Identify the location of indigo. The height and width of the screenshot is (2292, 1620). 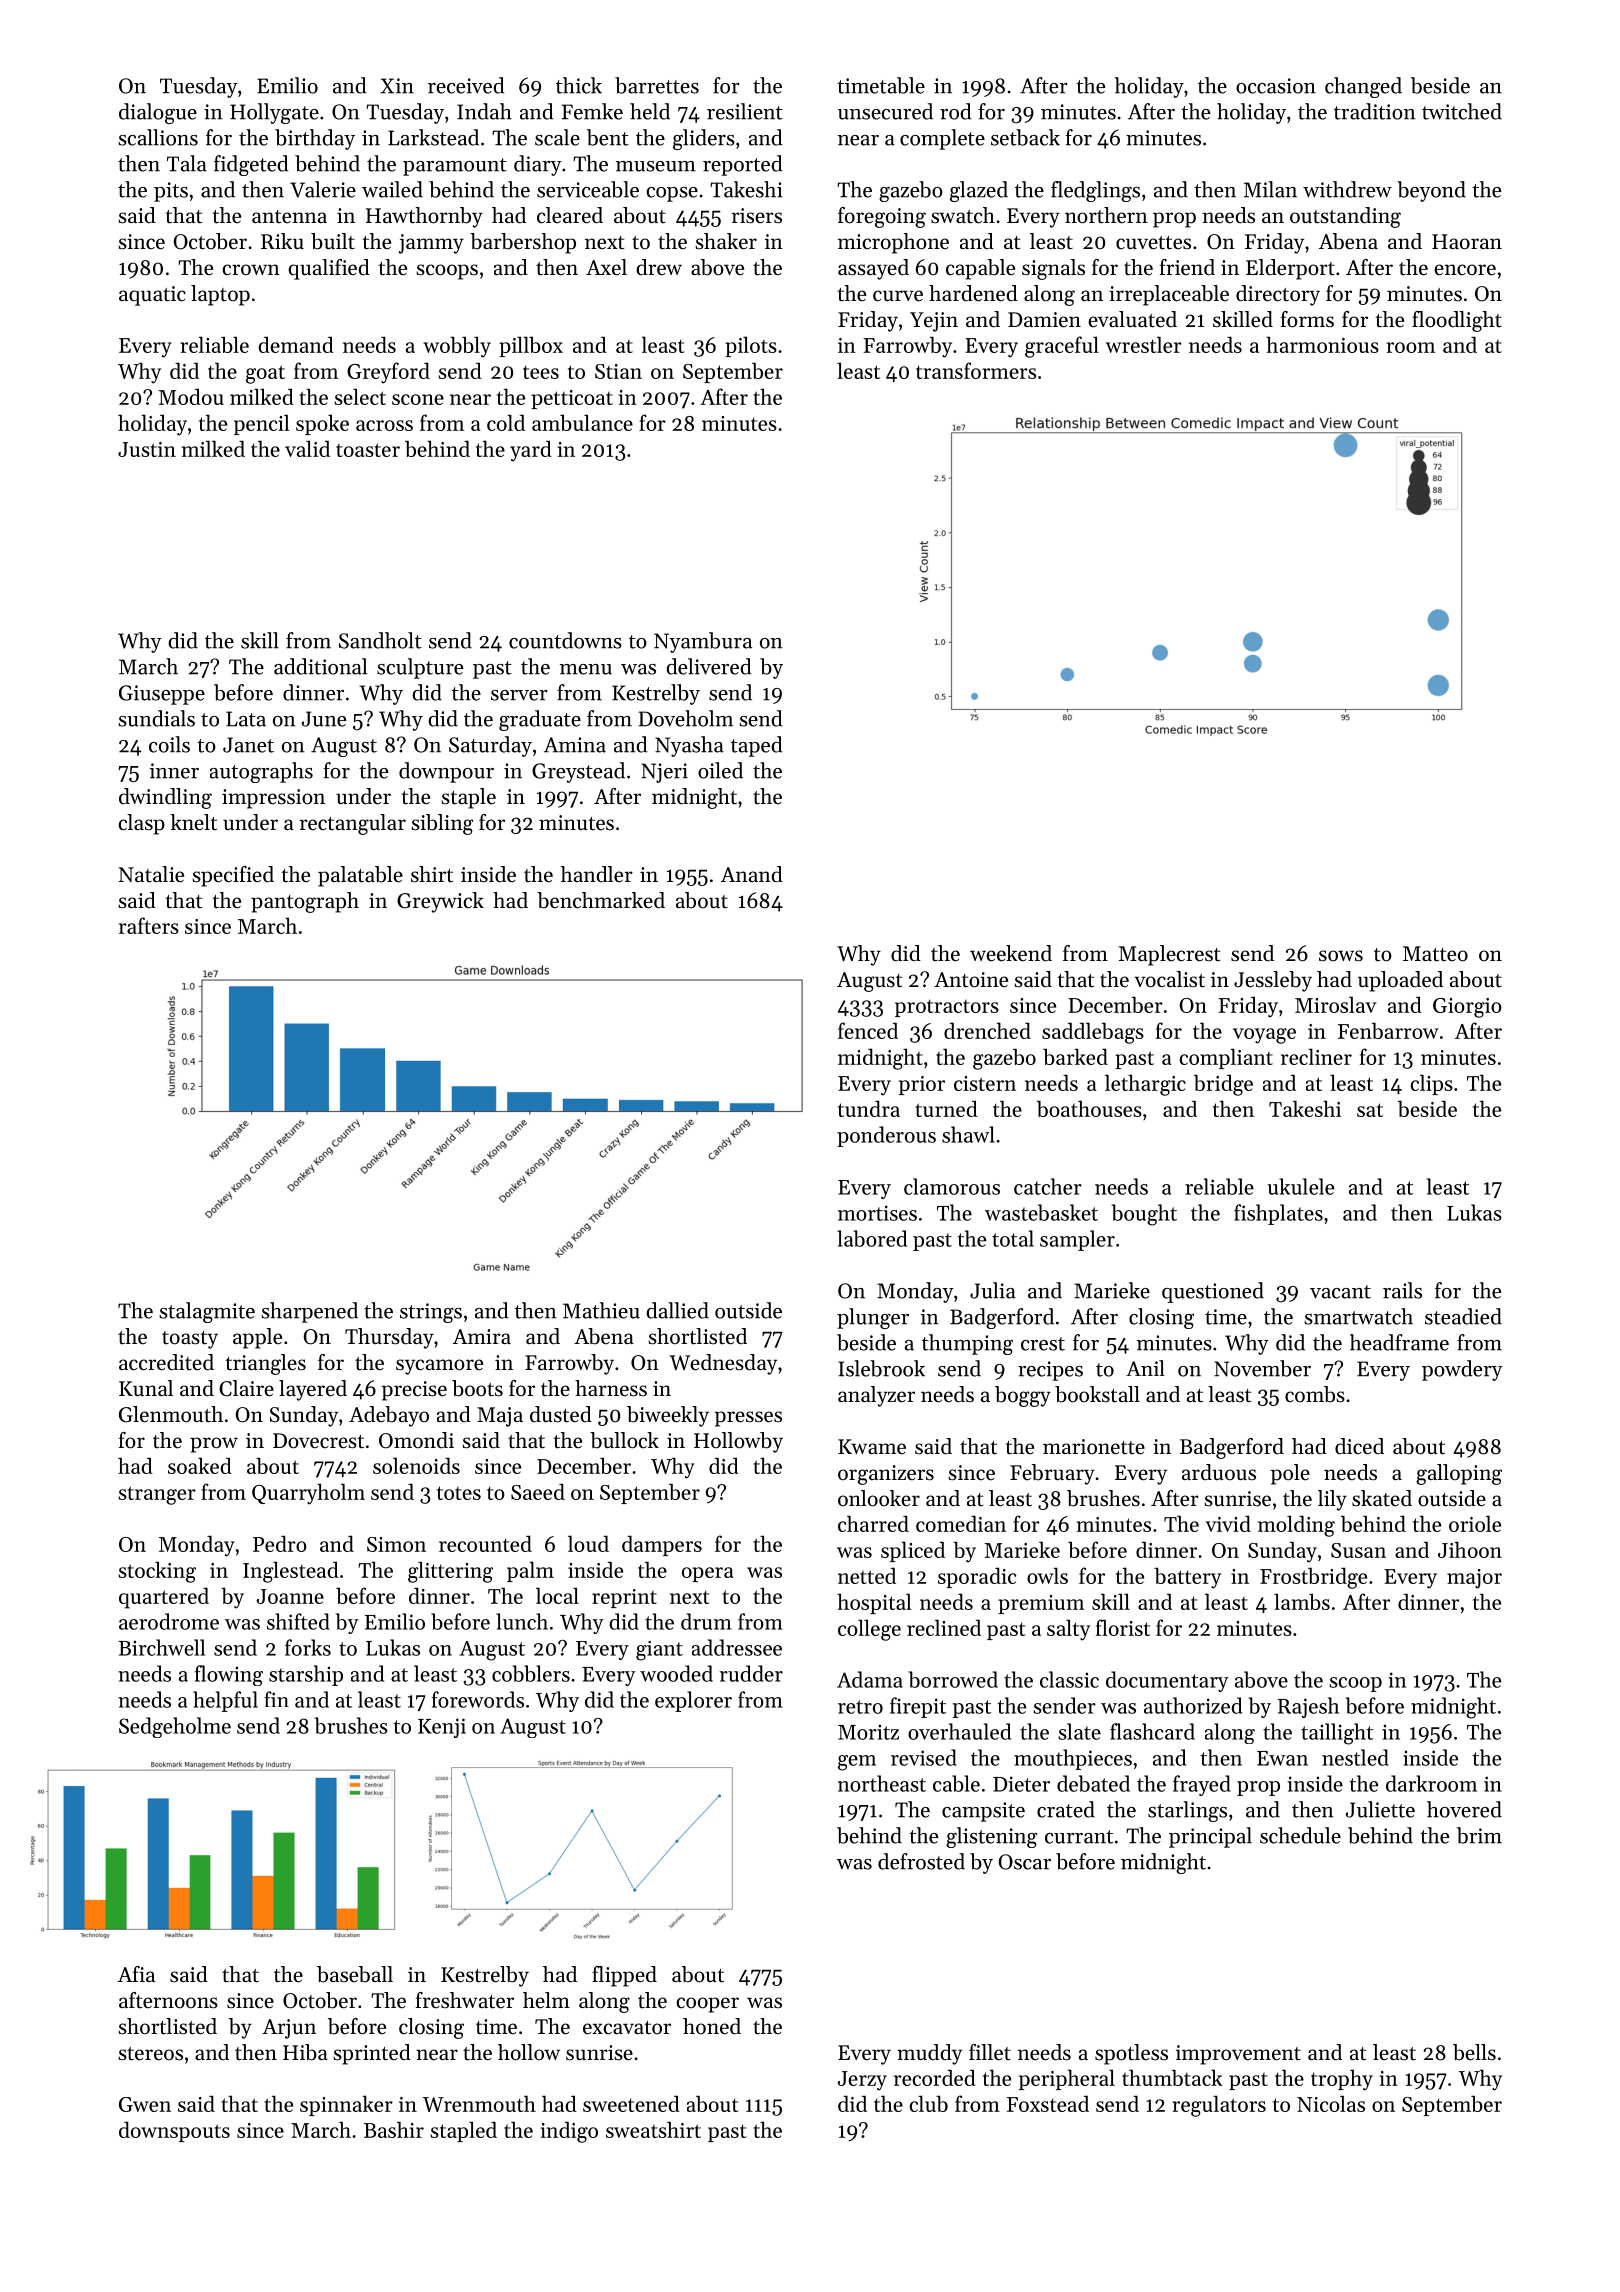
(569, 2132).
